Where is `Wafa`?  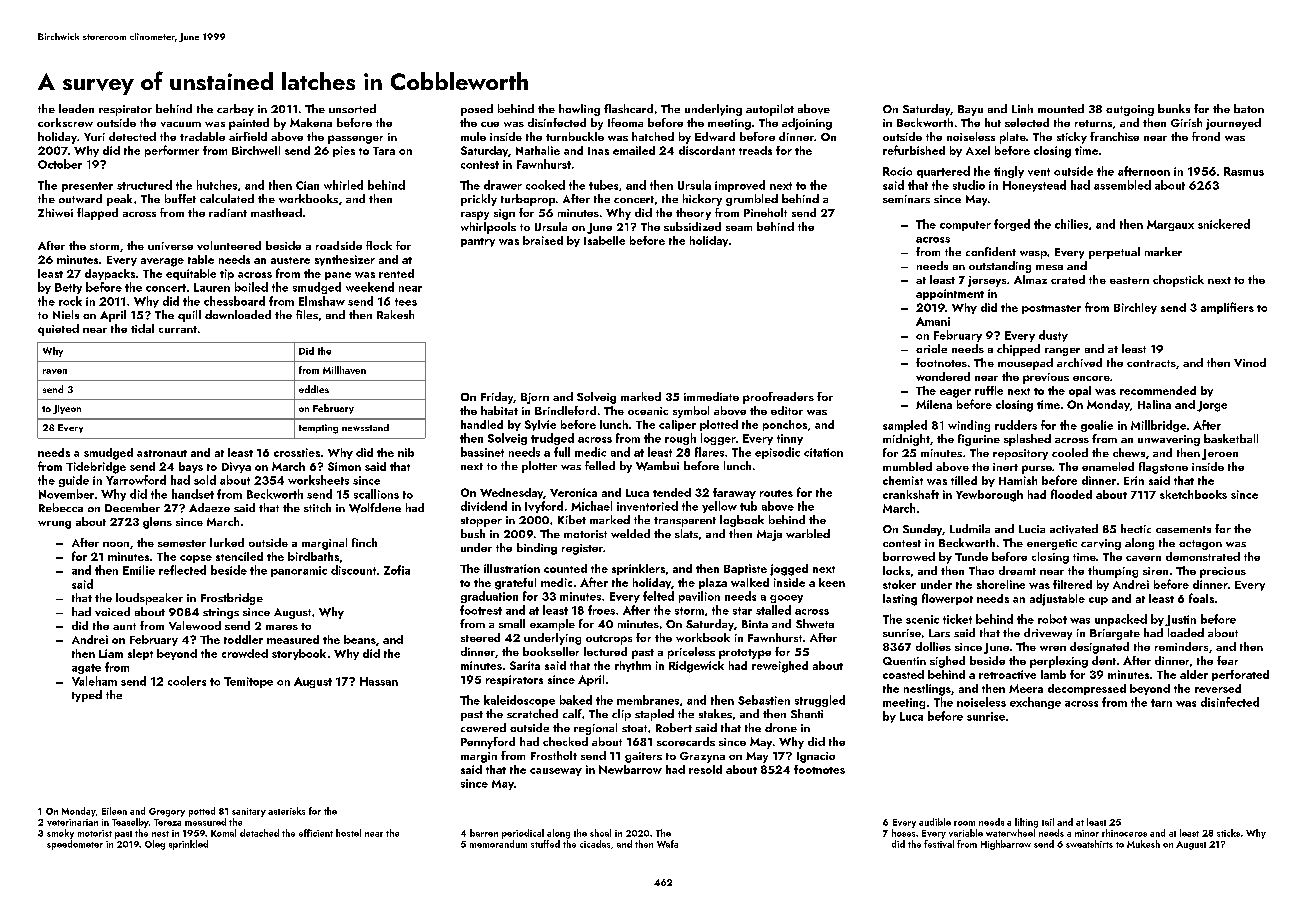 Wafa is located at coordinates (667, 844).
